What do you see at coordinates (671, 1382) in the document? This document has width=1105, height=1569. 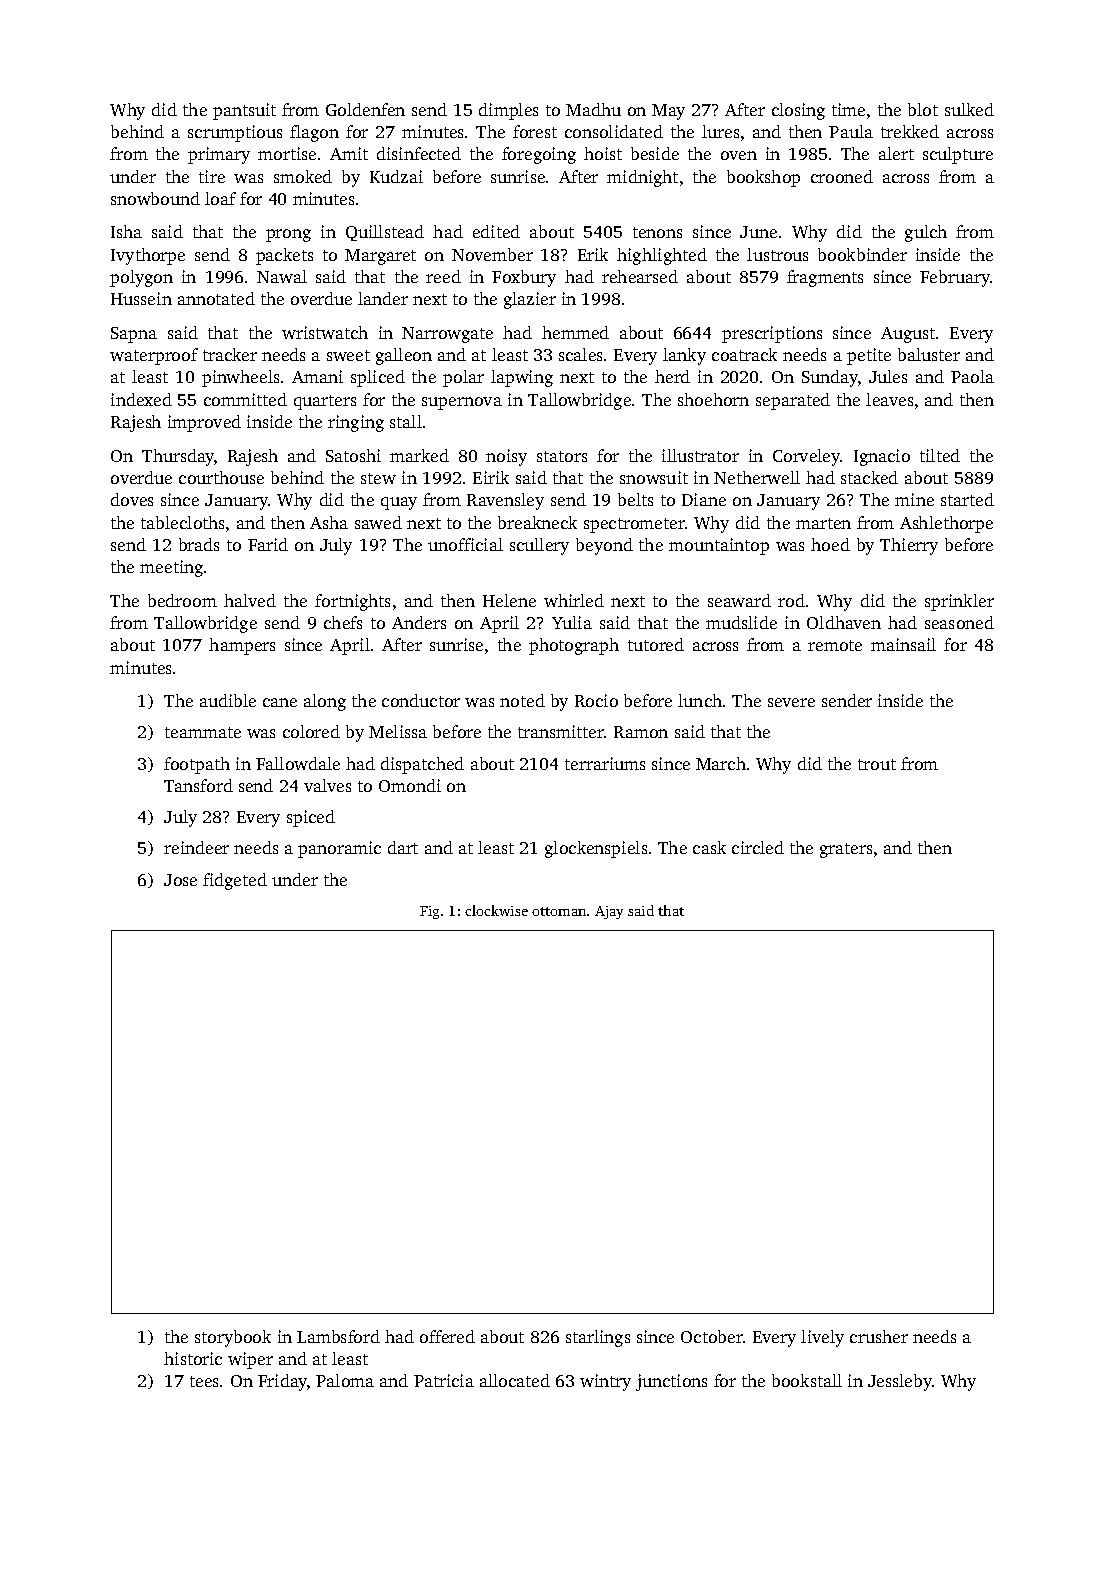 I see `junctions` at bounding box center [671, 1382].
